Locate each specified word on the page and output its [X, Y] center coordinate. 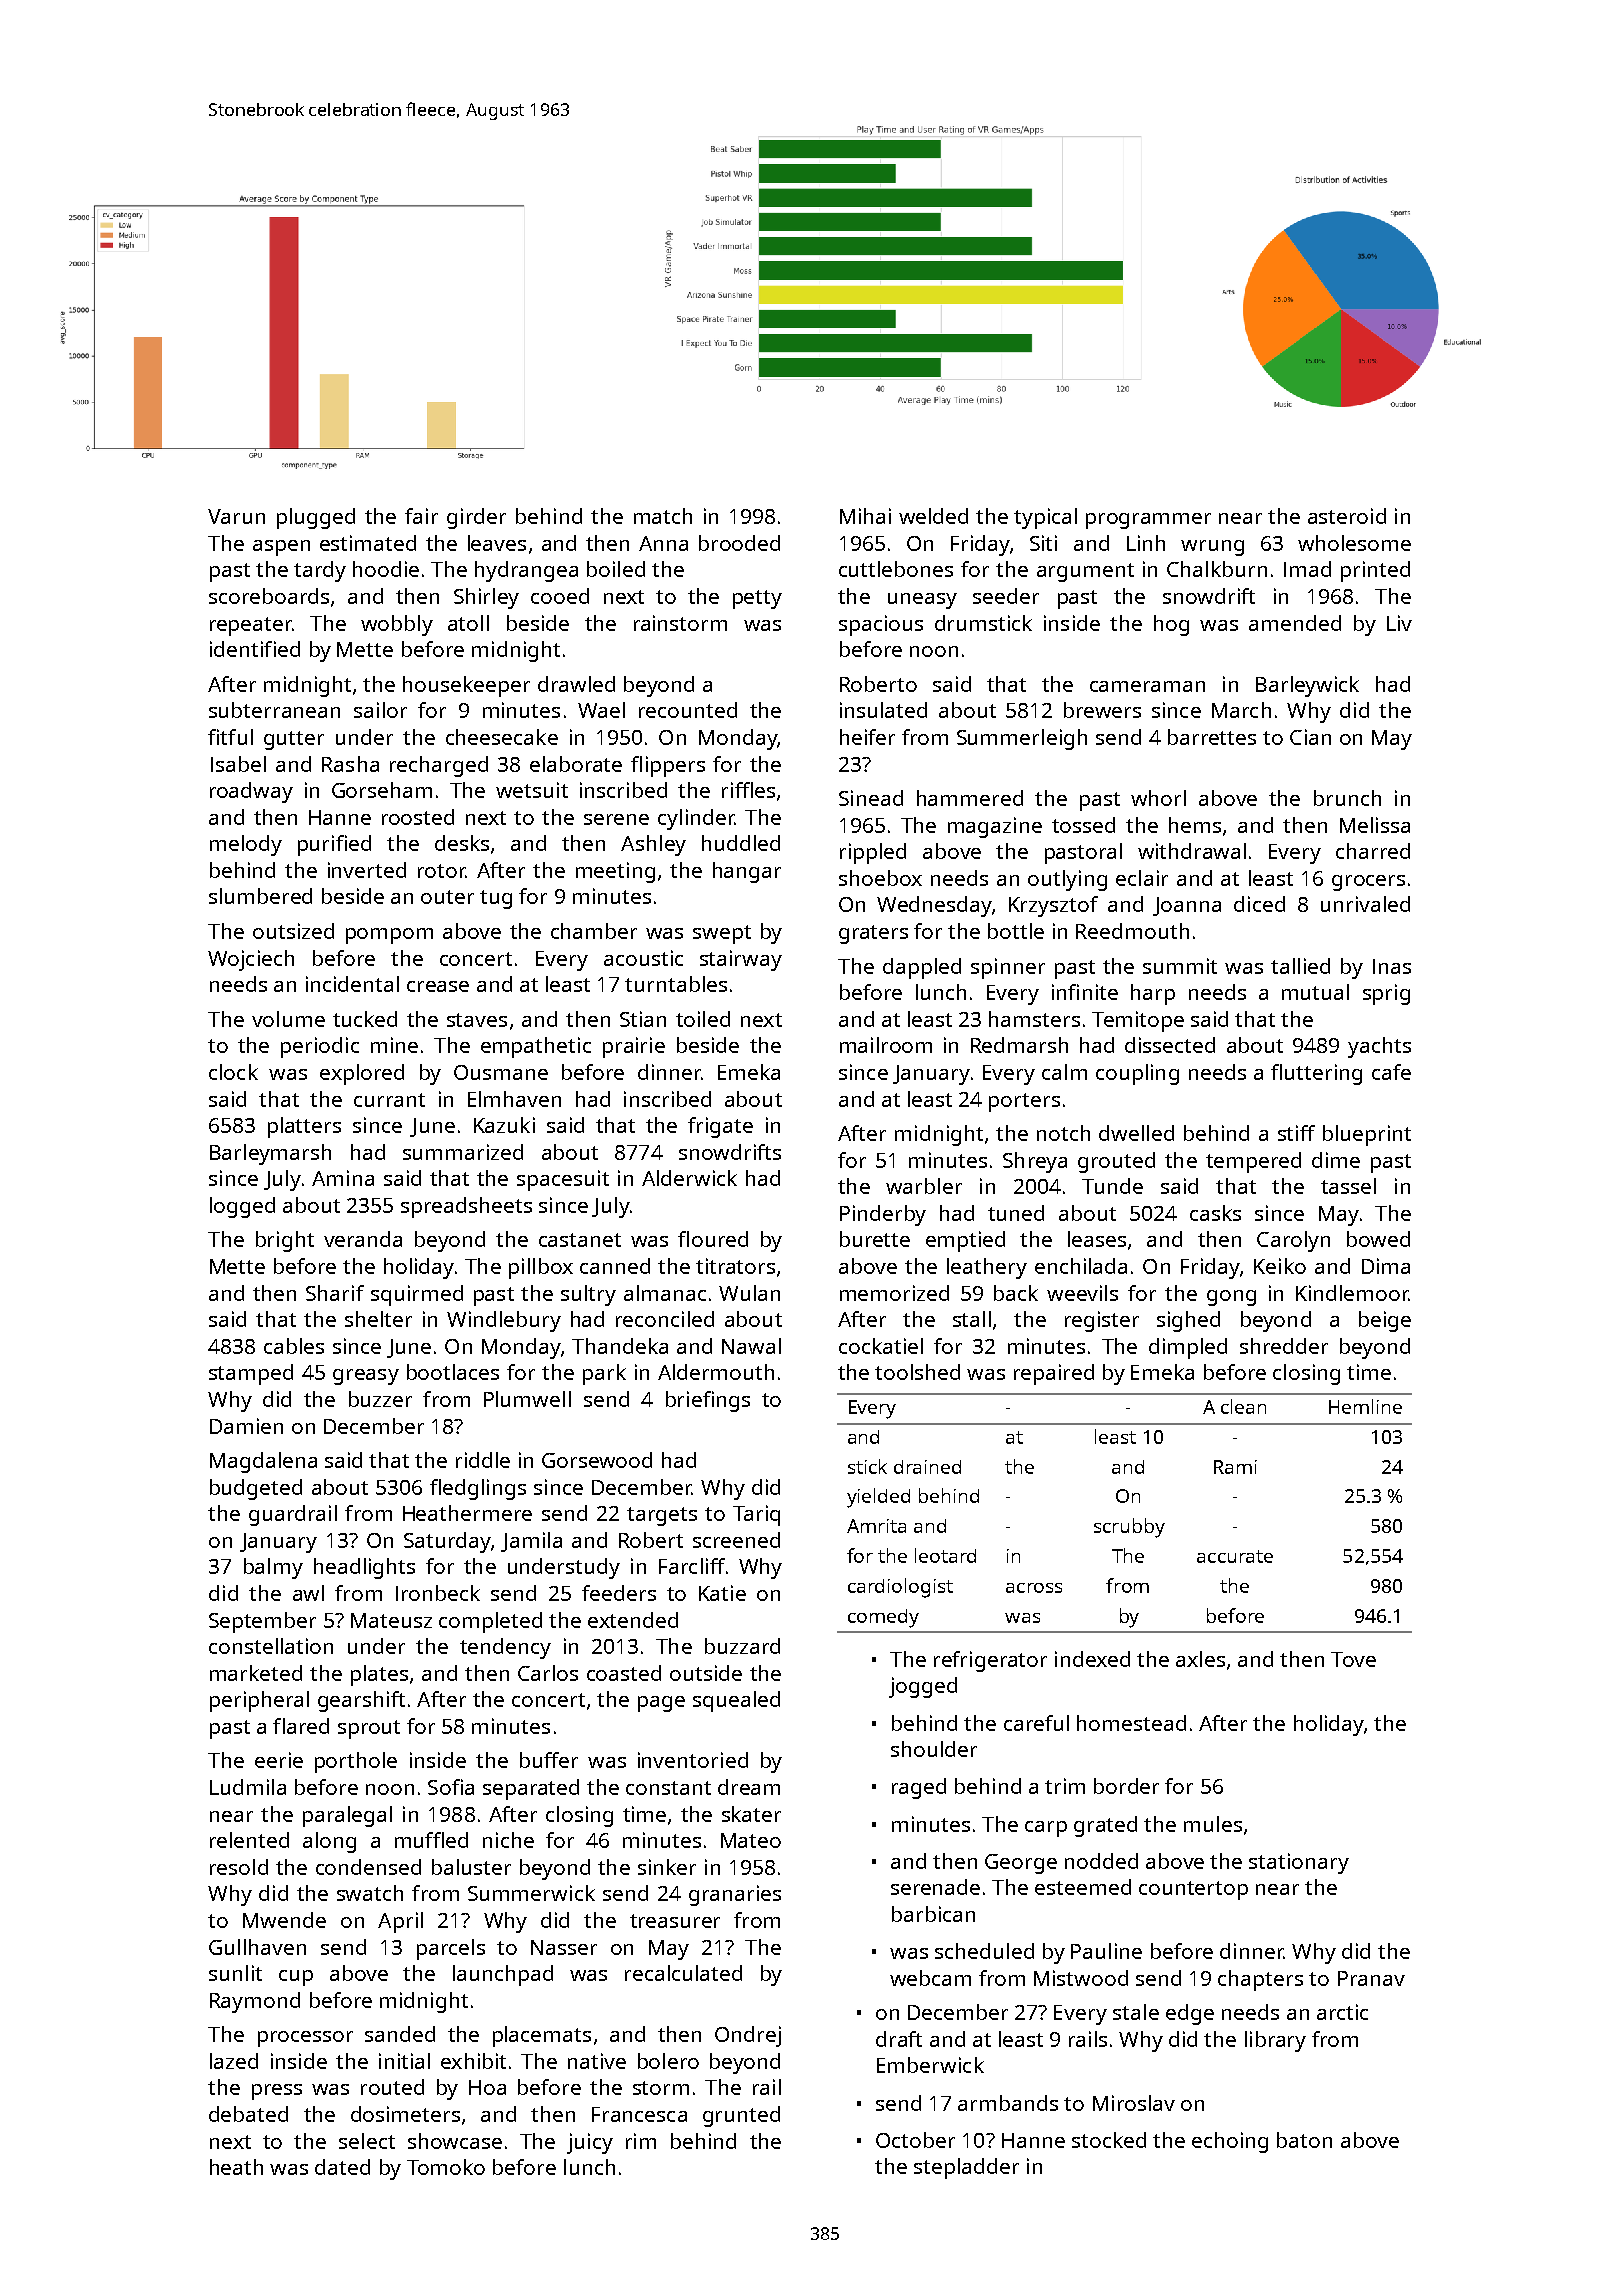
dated [342, 2167]
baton [1304, 2140]
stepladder [966, 2168]
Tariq [756, 1515]
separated [531, 1789]
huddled [741, 843]
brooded [739, 543]
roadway [251, 792]
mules [1213, 1824]
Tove [1353, 1659]
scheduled [984, 1951]
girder [476, 518]
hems [1195, 825]
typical [1045, 518]
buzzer [380, 1399]
